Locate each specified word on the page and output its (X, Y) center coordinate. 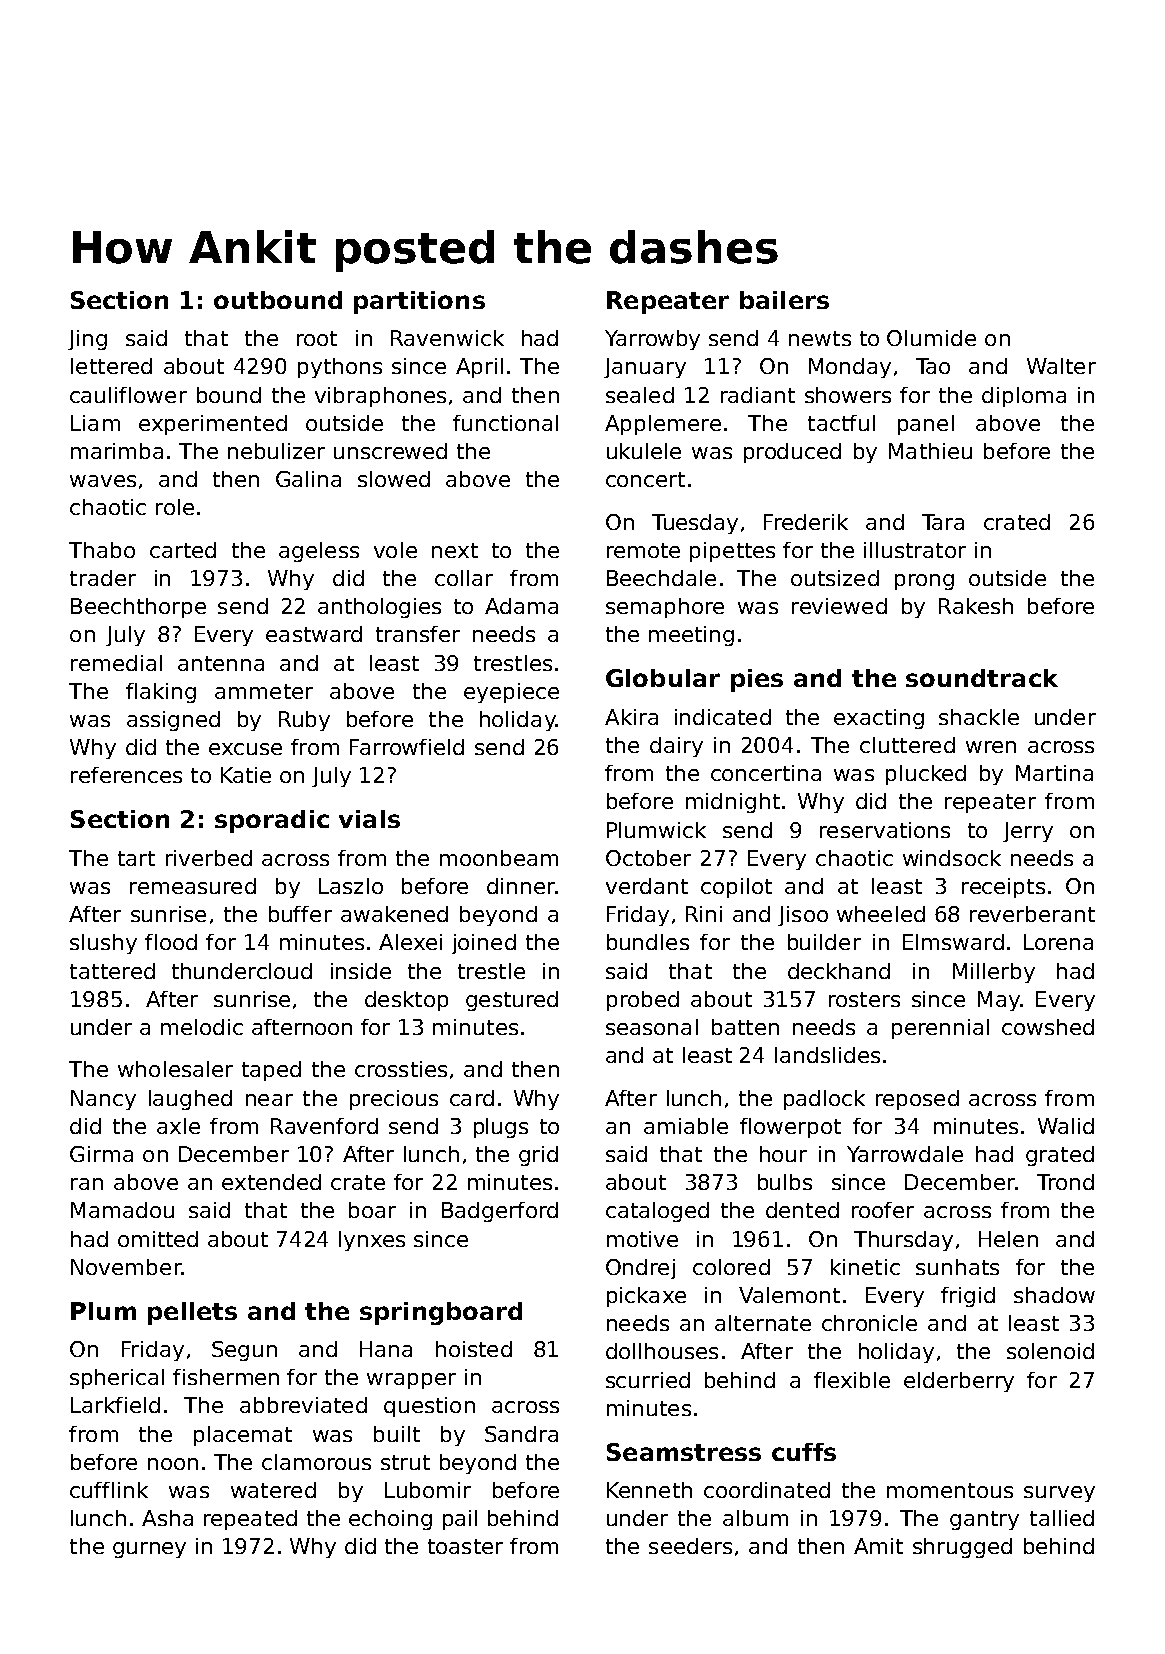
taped (271, 1071)
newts (820, 338)
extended (271, 1182)
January (645, 368)
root (317, 338)
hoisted (474, 1349)
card (472, 1098)
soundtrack (982, 678)
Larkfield (115, 1405)
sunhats (957, 1267)
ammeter (264, 691)
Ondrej (640, 1269)
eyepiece (511, 693)
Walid (1066, 1126)
